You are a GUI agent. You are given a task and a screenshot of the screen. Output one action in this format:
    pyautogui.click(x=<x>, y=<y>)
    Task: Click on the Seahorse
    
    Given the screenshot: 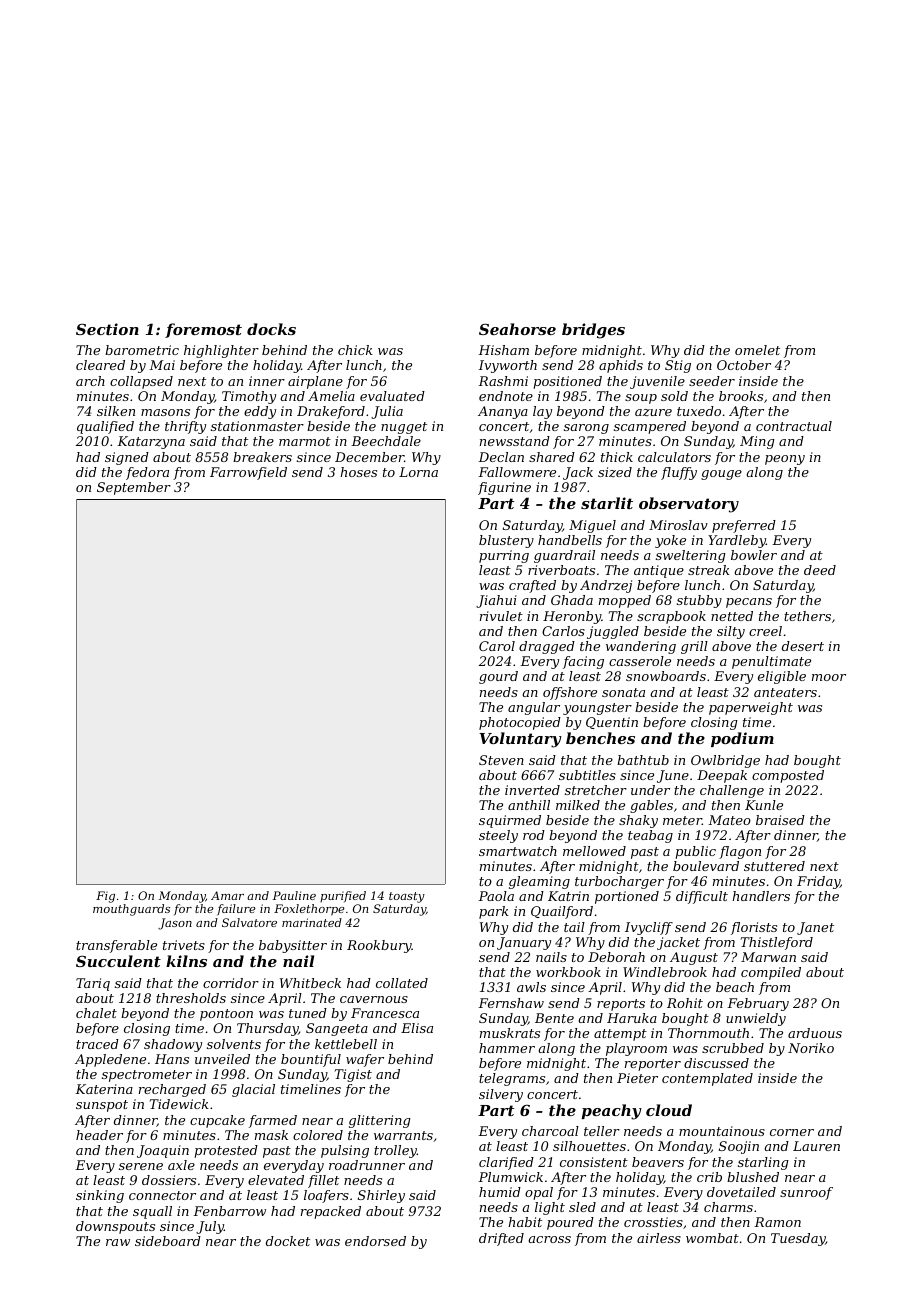 What is the action you would take?
    pyautogui.click(x=517, y=329)
